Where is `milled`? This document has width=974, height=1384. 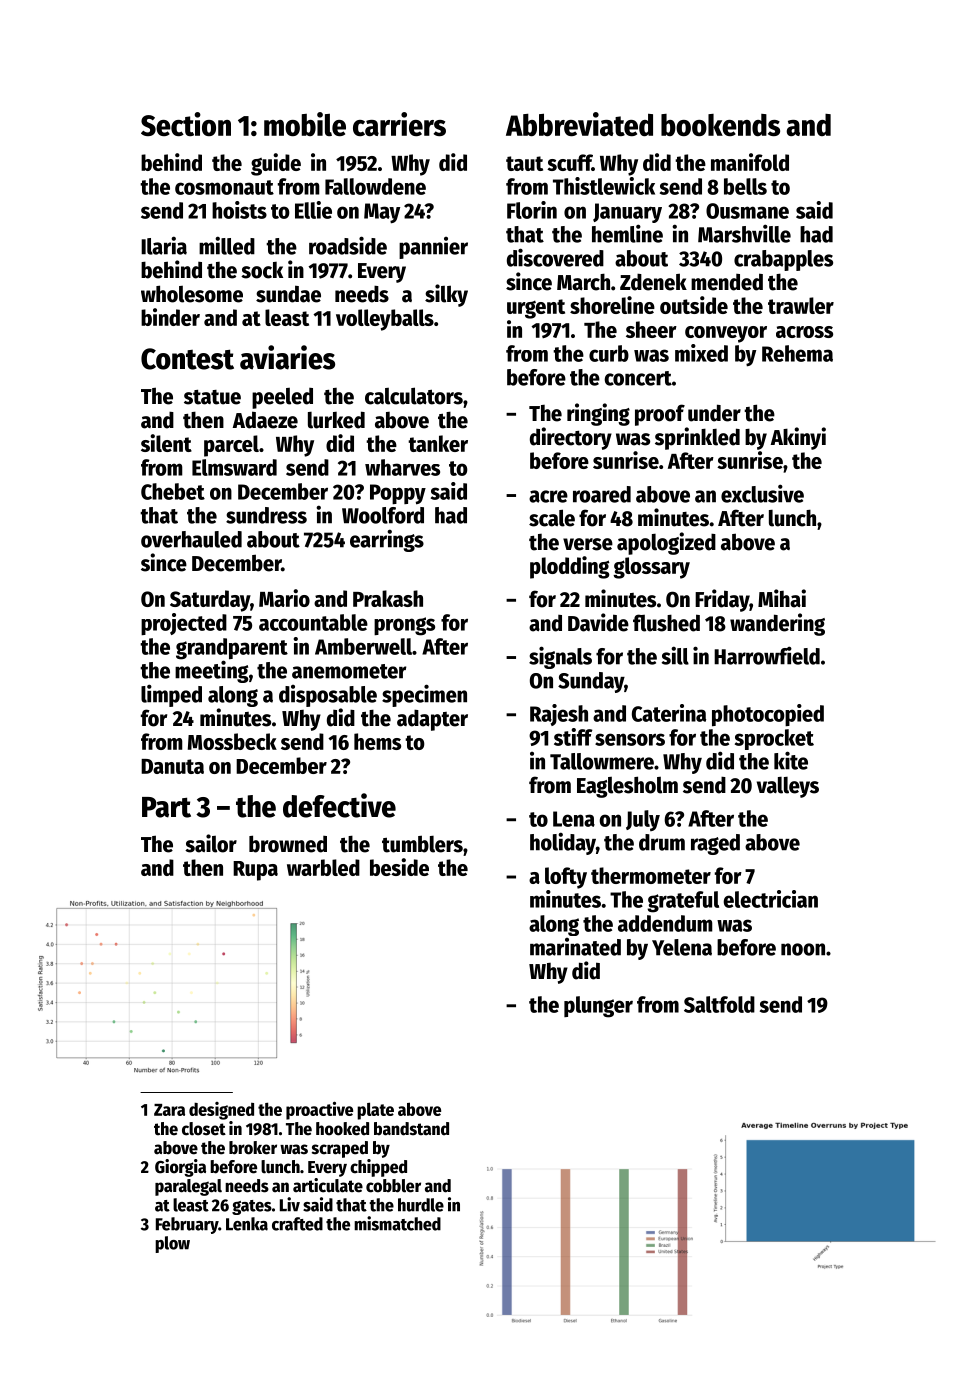
milled is located at coordinates (227, 245).
